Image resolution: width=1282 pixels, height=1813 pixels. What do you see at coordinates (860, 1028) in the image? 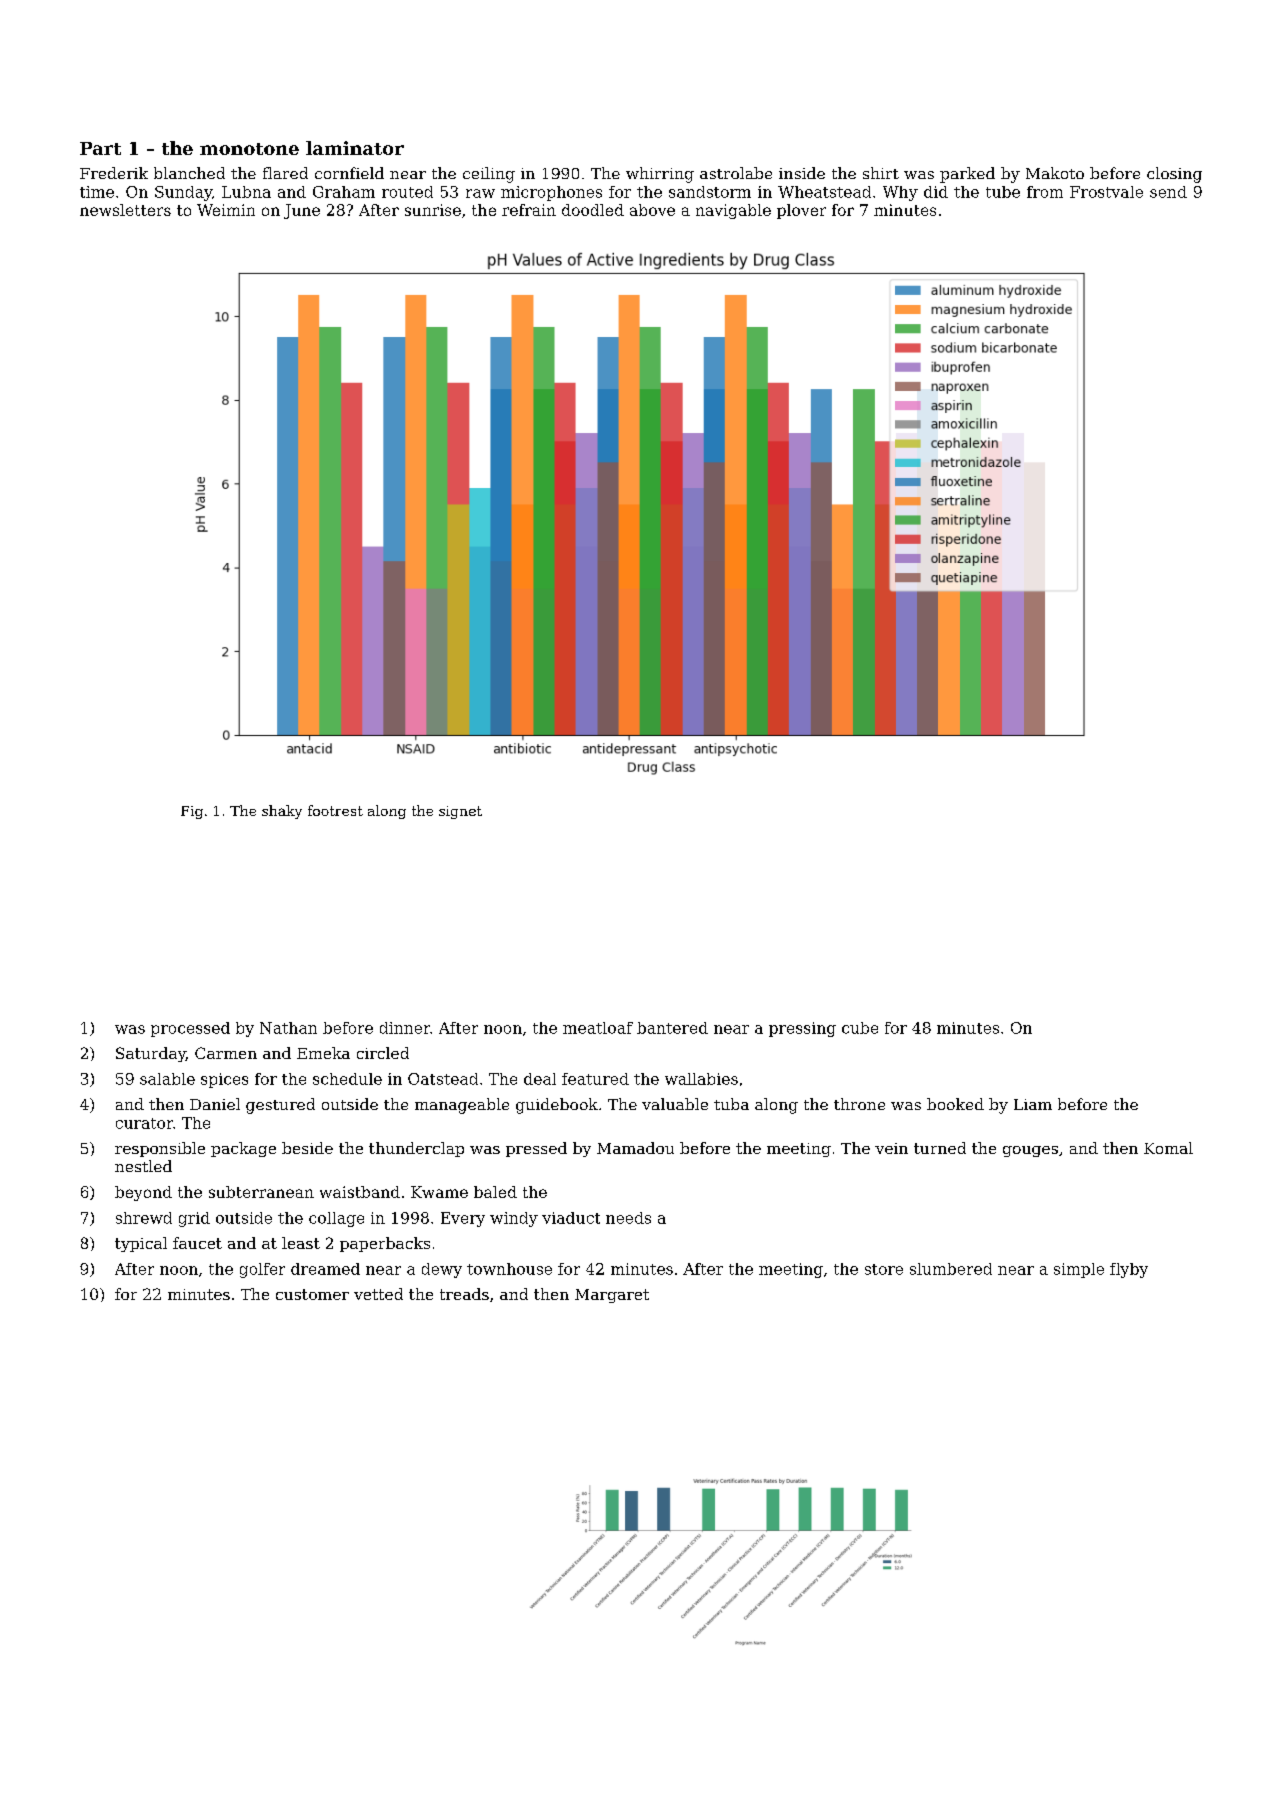
I see `cube` at bounding box center [860, 1028].
